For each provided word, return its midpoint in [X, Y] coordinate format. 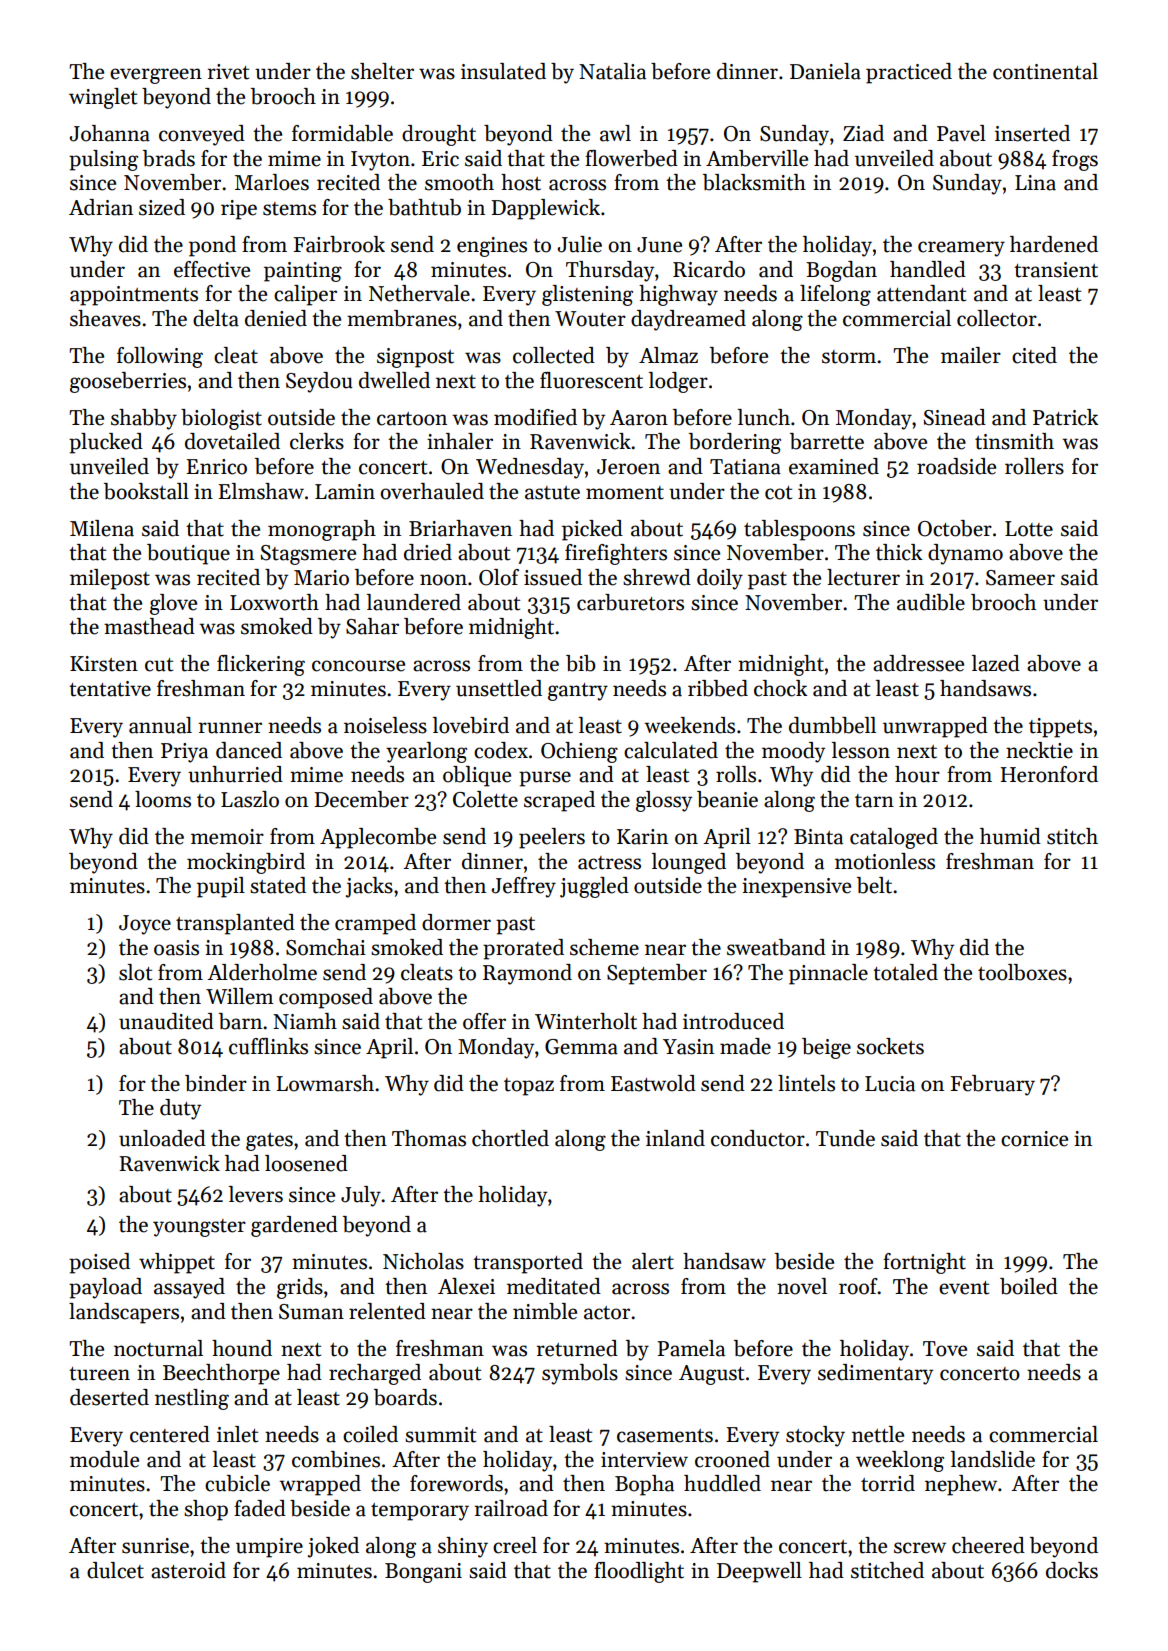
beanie [727, 799]
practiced [909, 73]
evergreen [156, 76]
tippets [1060, 728]
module [104, 1459]
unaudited [166, 1021]
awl [615, 133]
